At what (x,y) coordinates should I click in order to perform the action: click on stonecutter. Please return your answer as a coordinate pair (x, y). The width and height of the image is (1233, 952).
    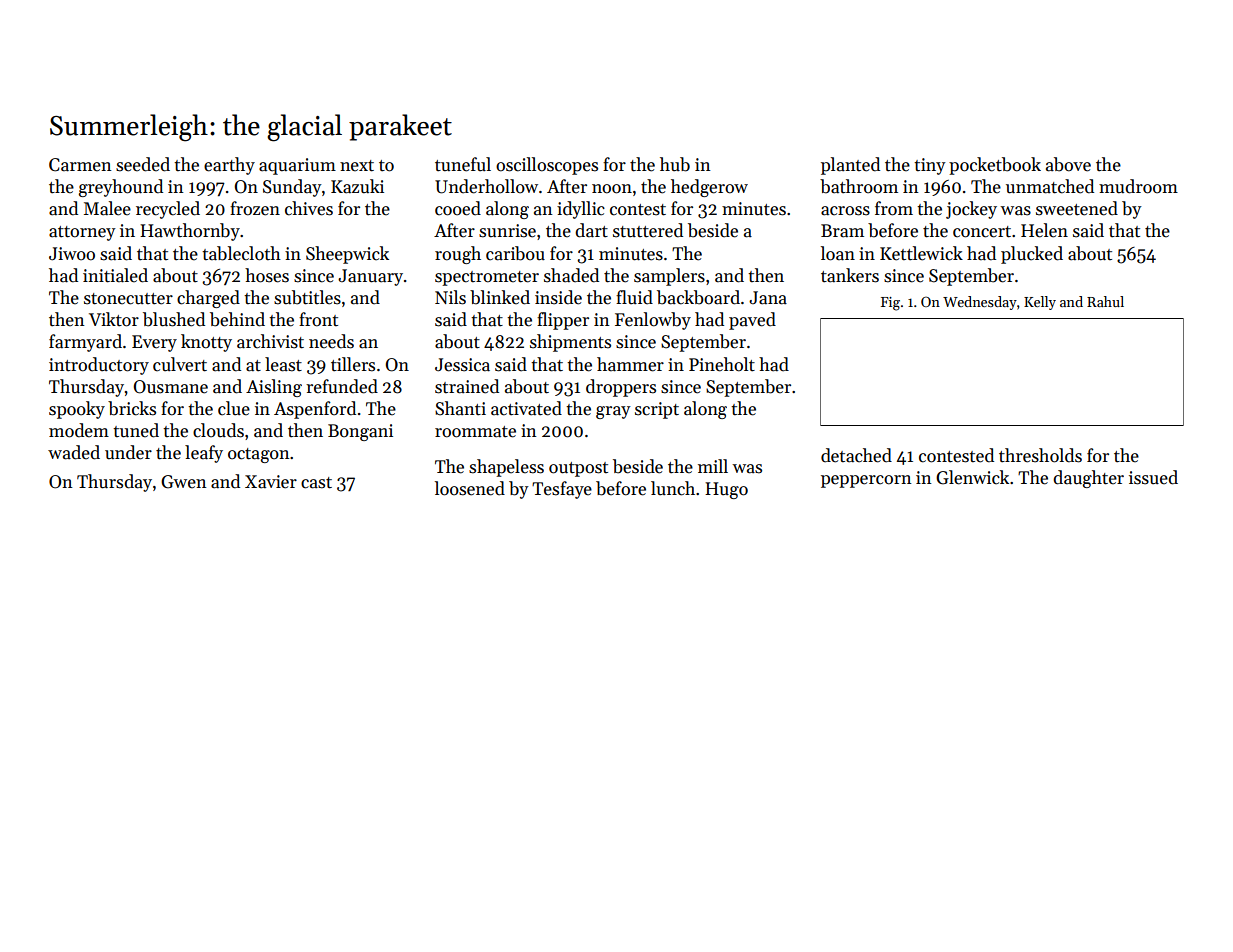
    Looking at the image, I should click on (128, 299).
